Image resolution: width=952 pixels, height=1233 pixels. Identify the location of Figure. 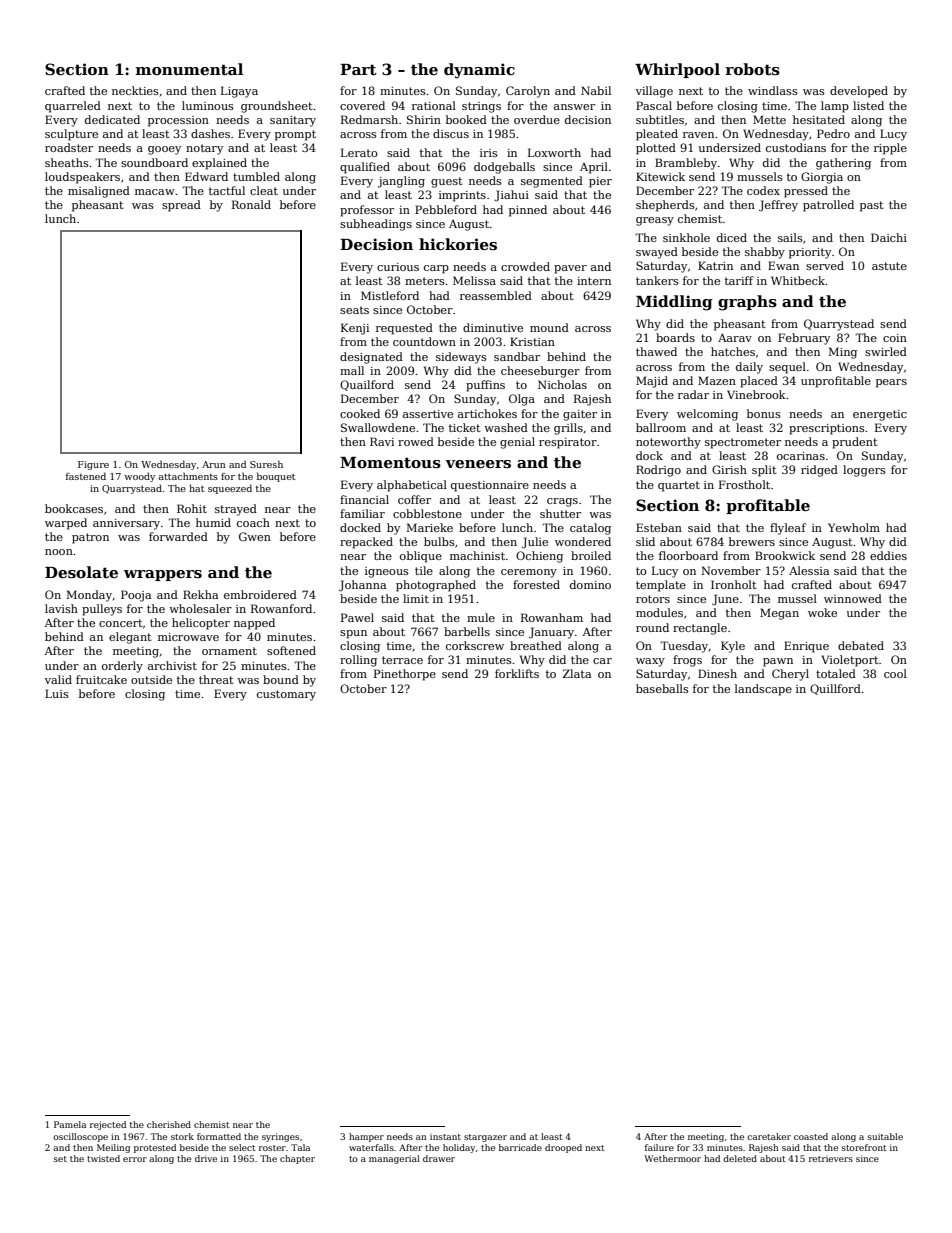
(93, 465).
